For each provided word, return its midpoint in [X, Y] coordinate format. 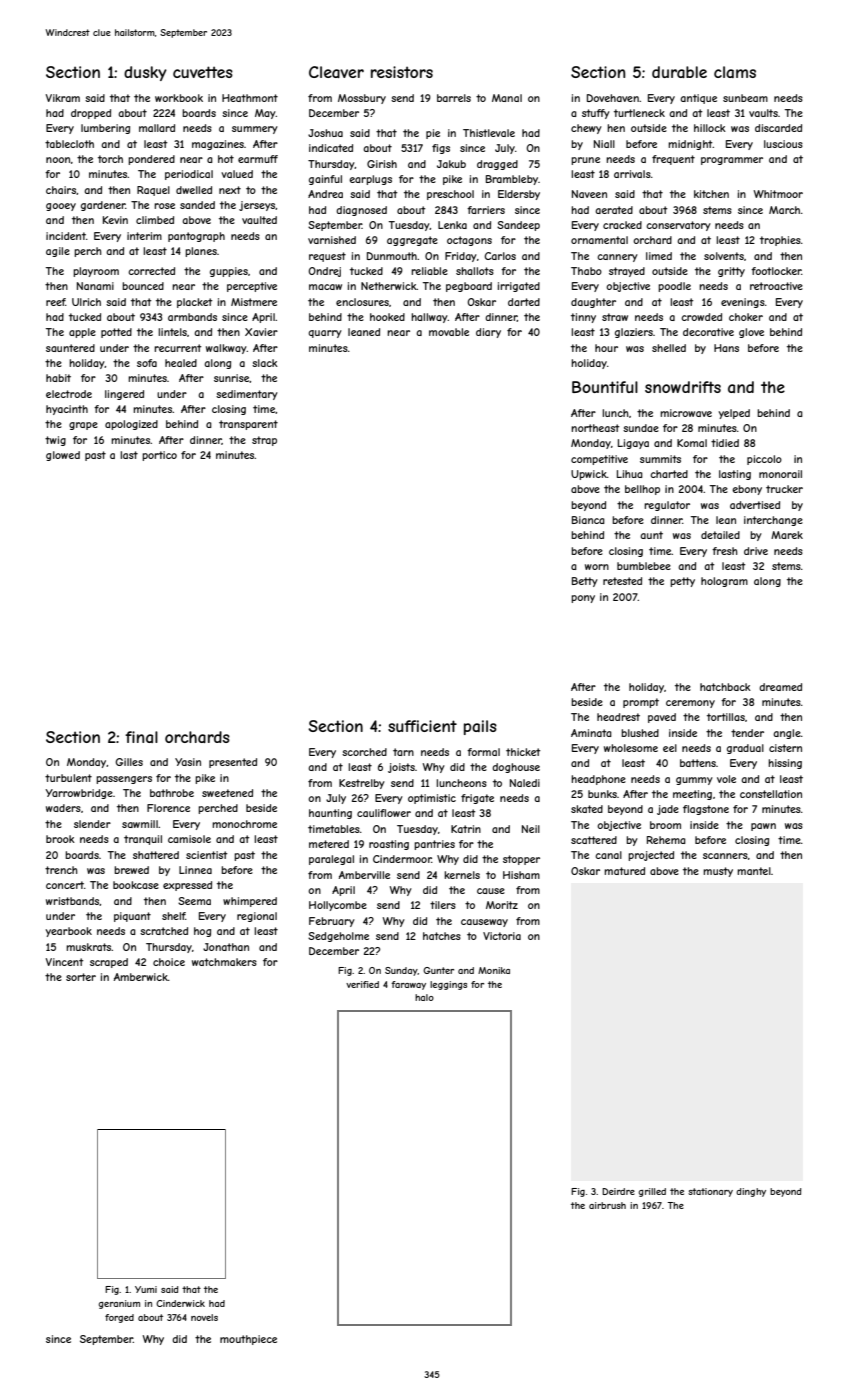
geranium [119, 1304]
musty [718, 872]
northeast [595, 428]
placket [194, 303]
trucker [784, 489]
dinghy [751, 1192]
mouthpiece [248, 1340]
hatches [442, 936]
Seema [194, 901]
